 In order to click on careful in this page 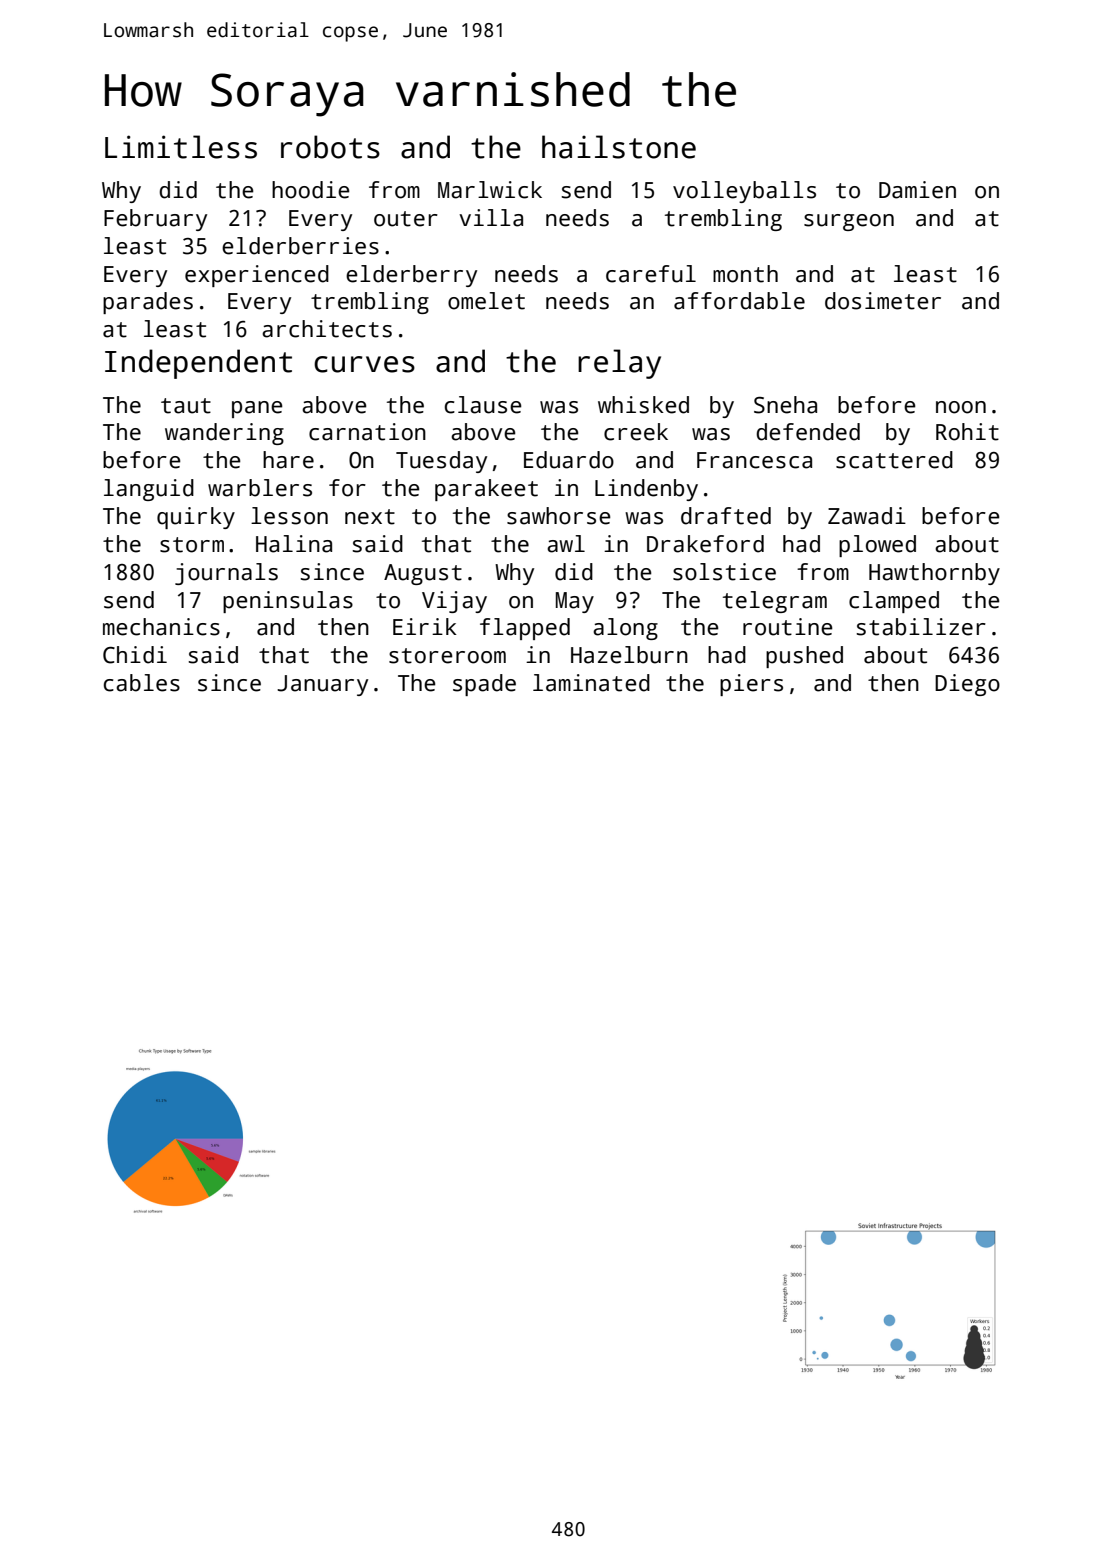, I will do `click(651, 274)`.
